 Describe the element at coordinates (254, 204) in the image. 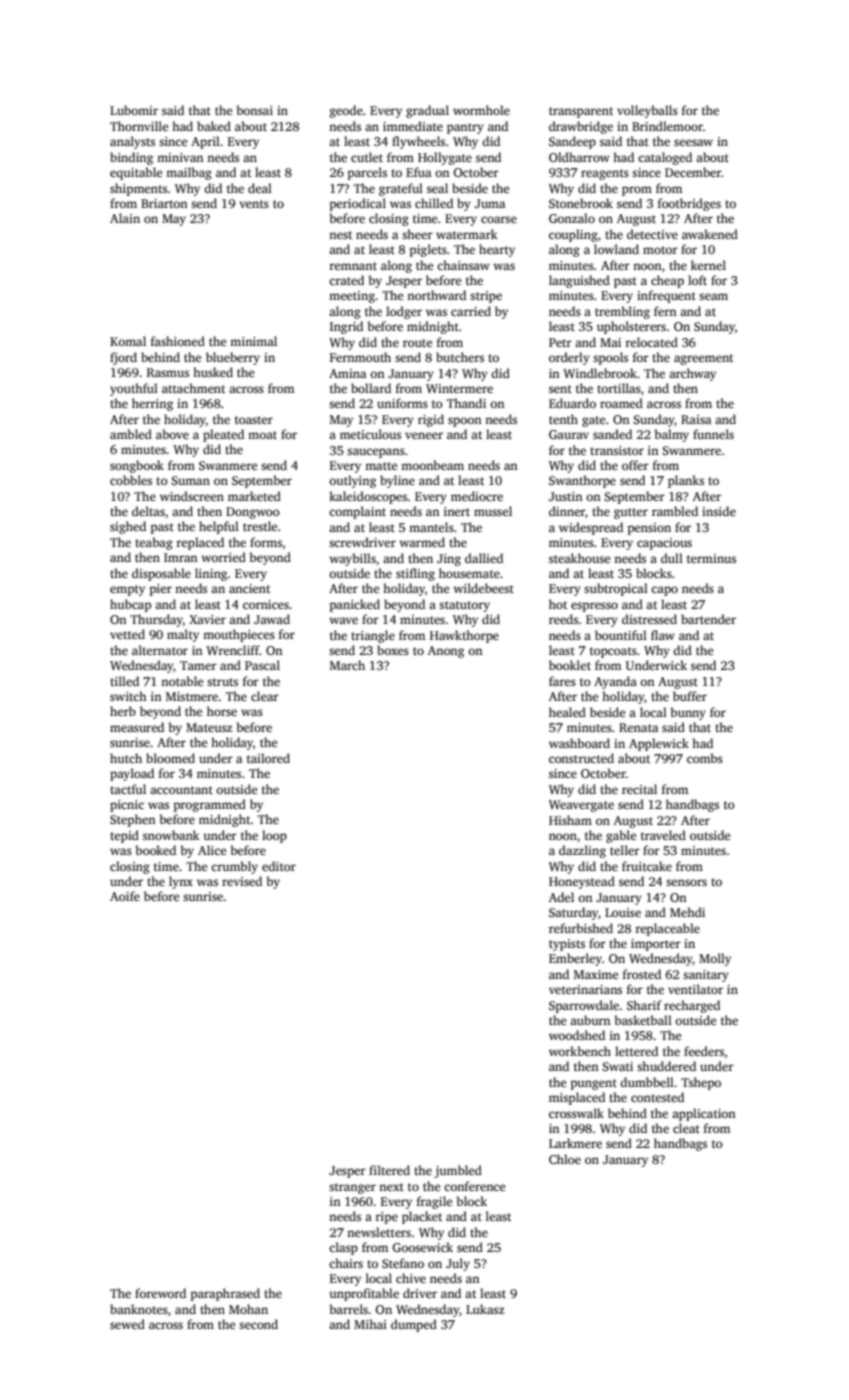

I see `vents` at that location.
